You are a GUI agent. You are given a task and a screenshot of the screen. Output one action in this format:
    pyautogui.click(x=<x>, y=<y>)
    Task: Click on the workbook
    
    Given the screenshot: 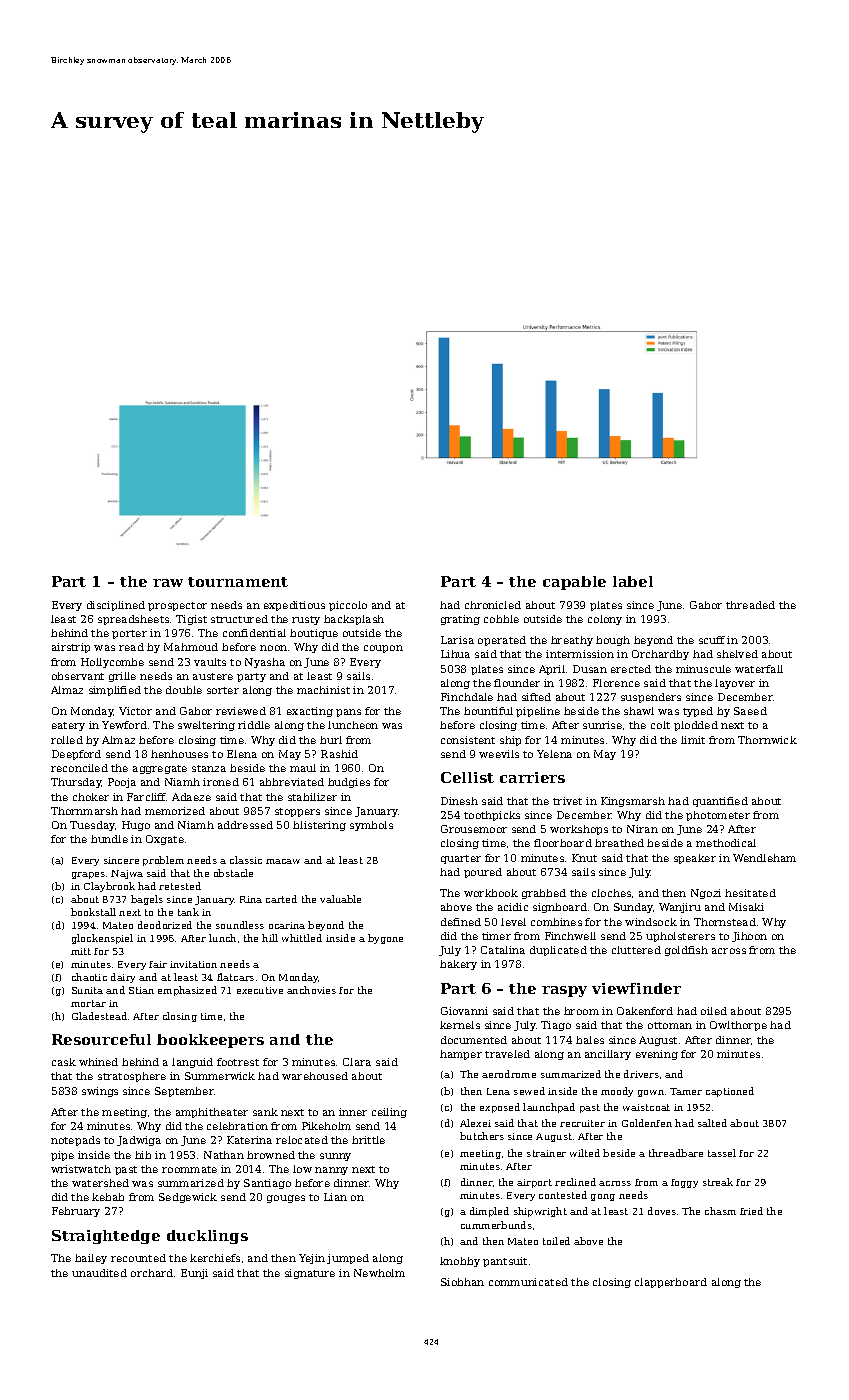 What is the action you would take?
    pyautogui.click(x=491, y=893)
